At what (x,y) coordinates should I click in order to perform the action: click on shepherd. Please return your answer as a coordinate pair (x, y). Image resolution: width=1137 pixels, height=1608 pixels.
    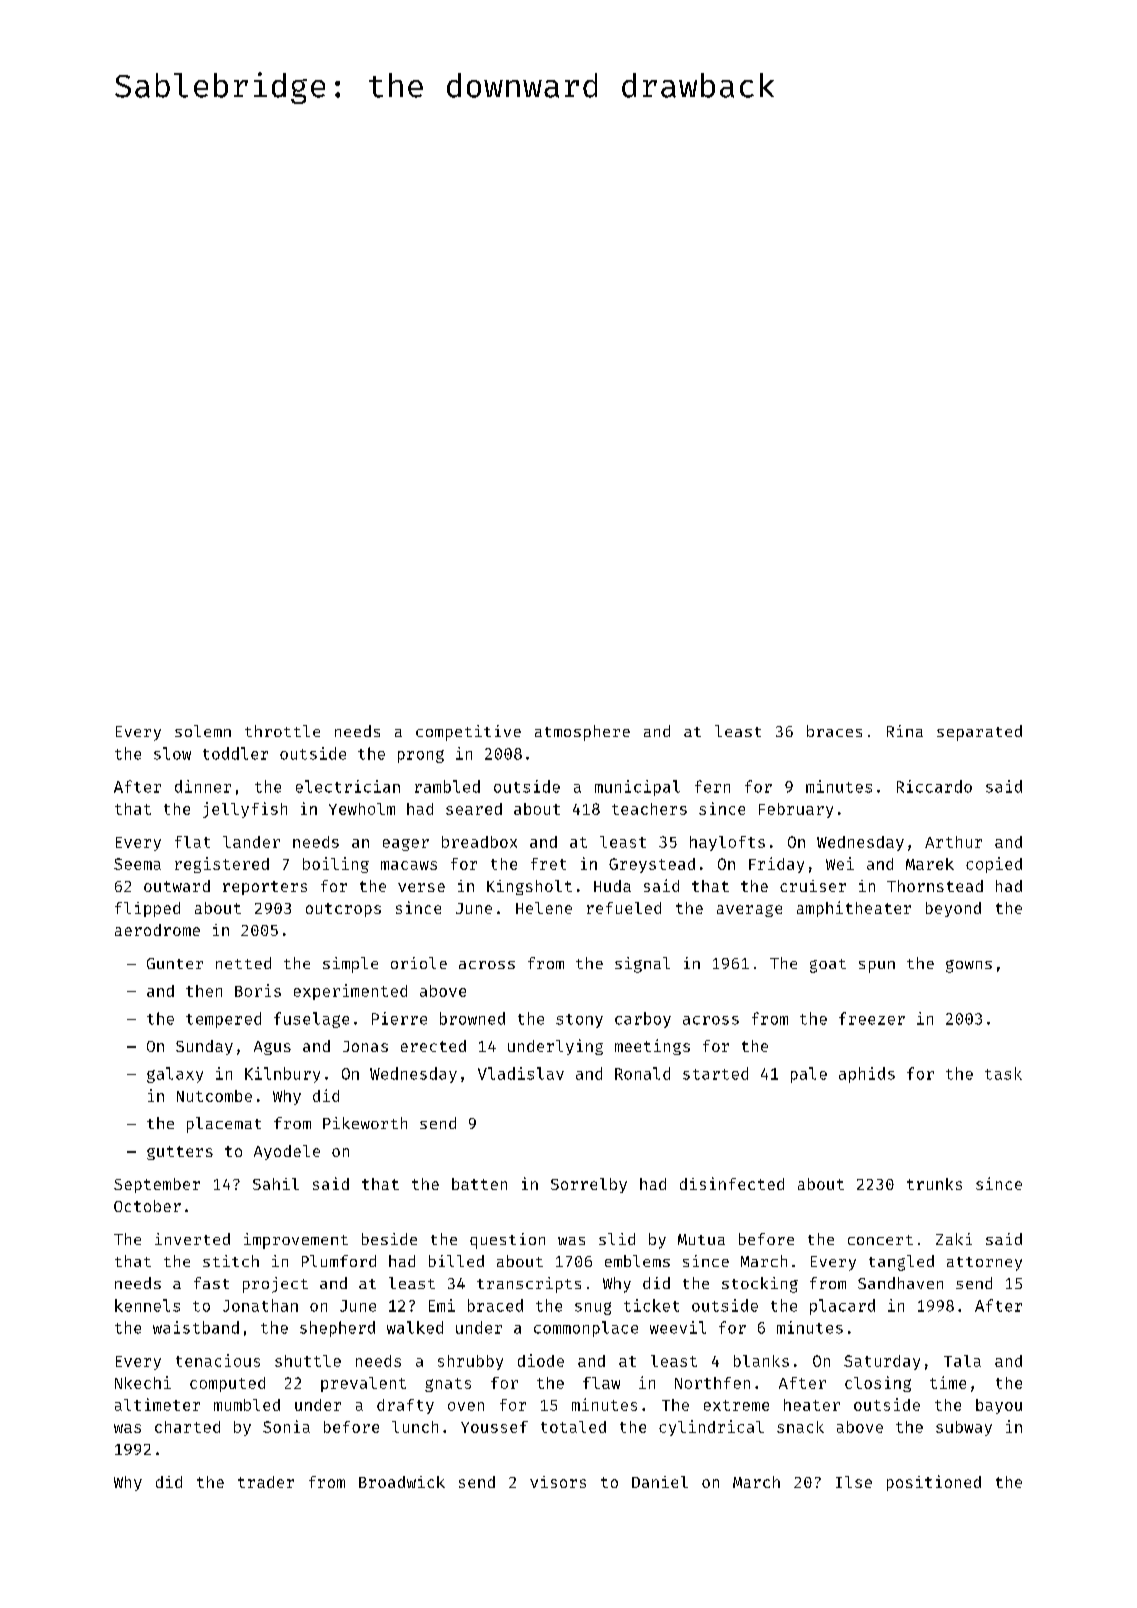
    Looking at the image, I should click on (337, 1329).
